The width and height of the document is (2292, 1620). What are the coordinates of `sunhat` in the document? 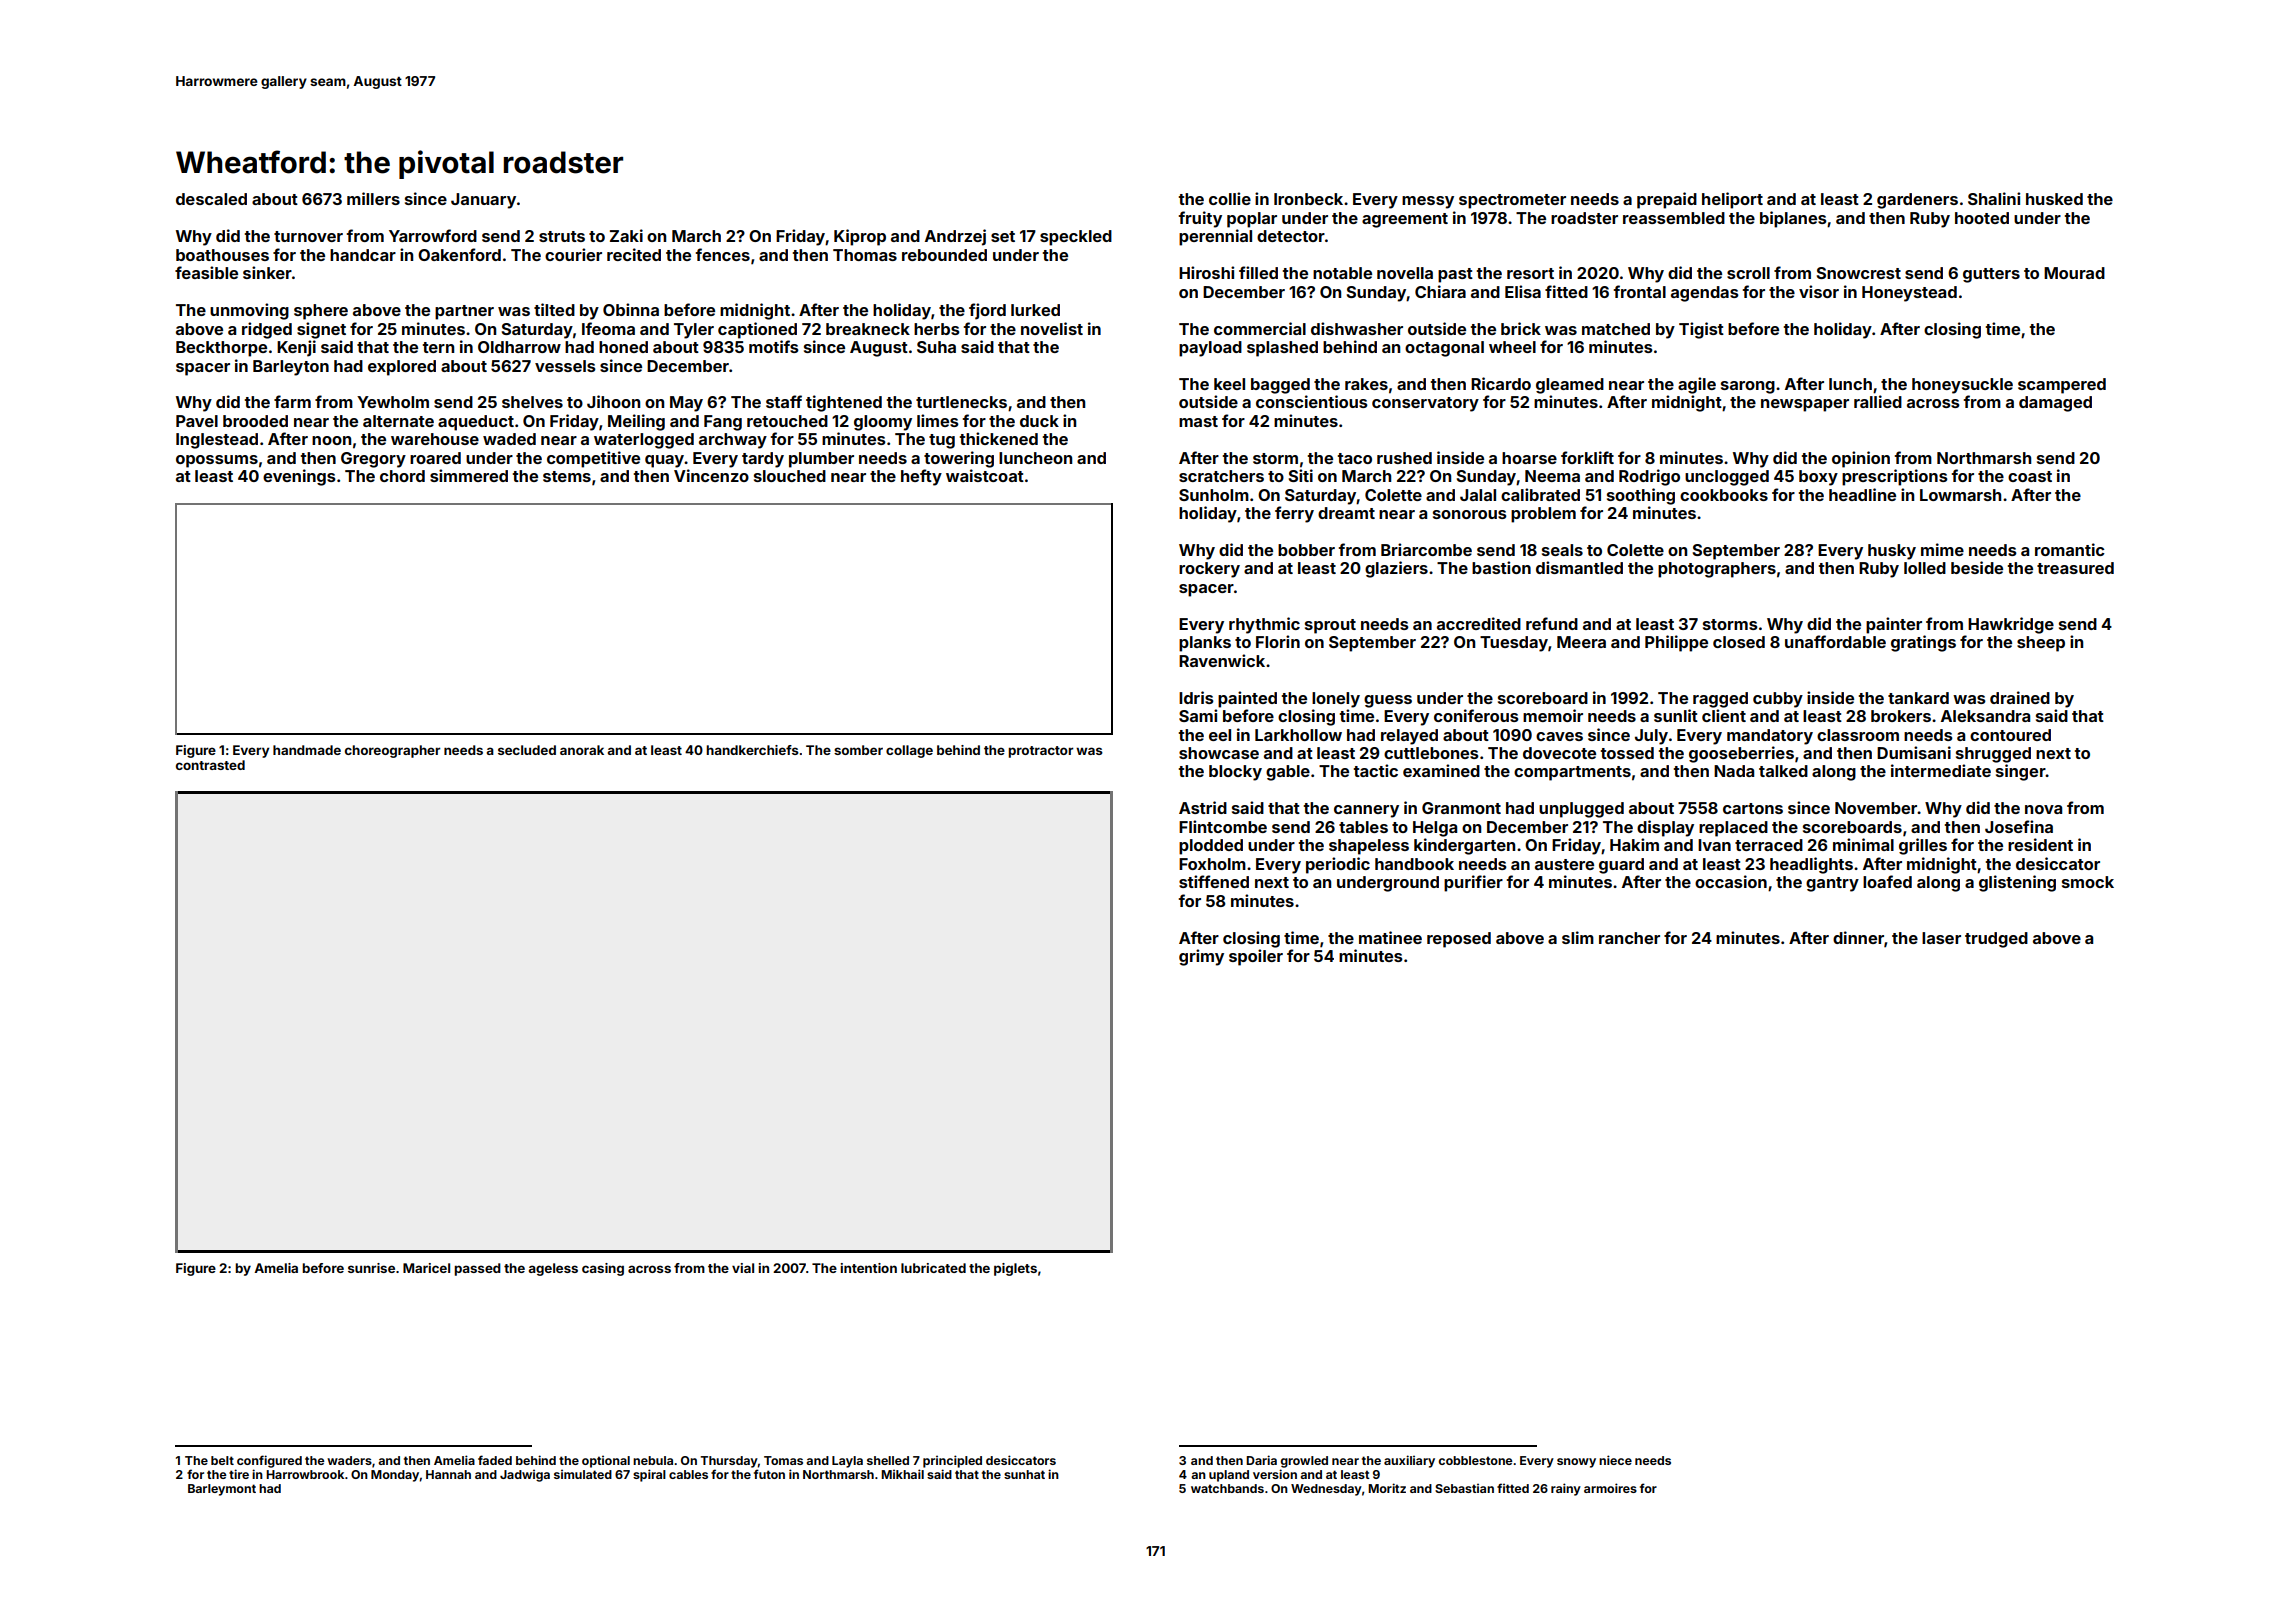 It's located at (1024, 1474).
